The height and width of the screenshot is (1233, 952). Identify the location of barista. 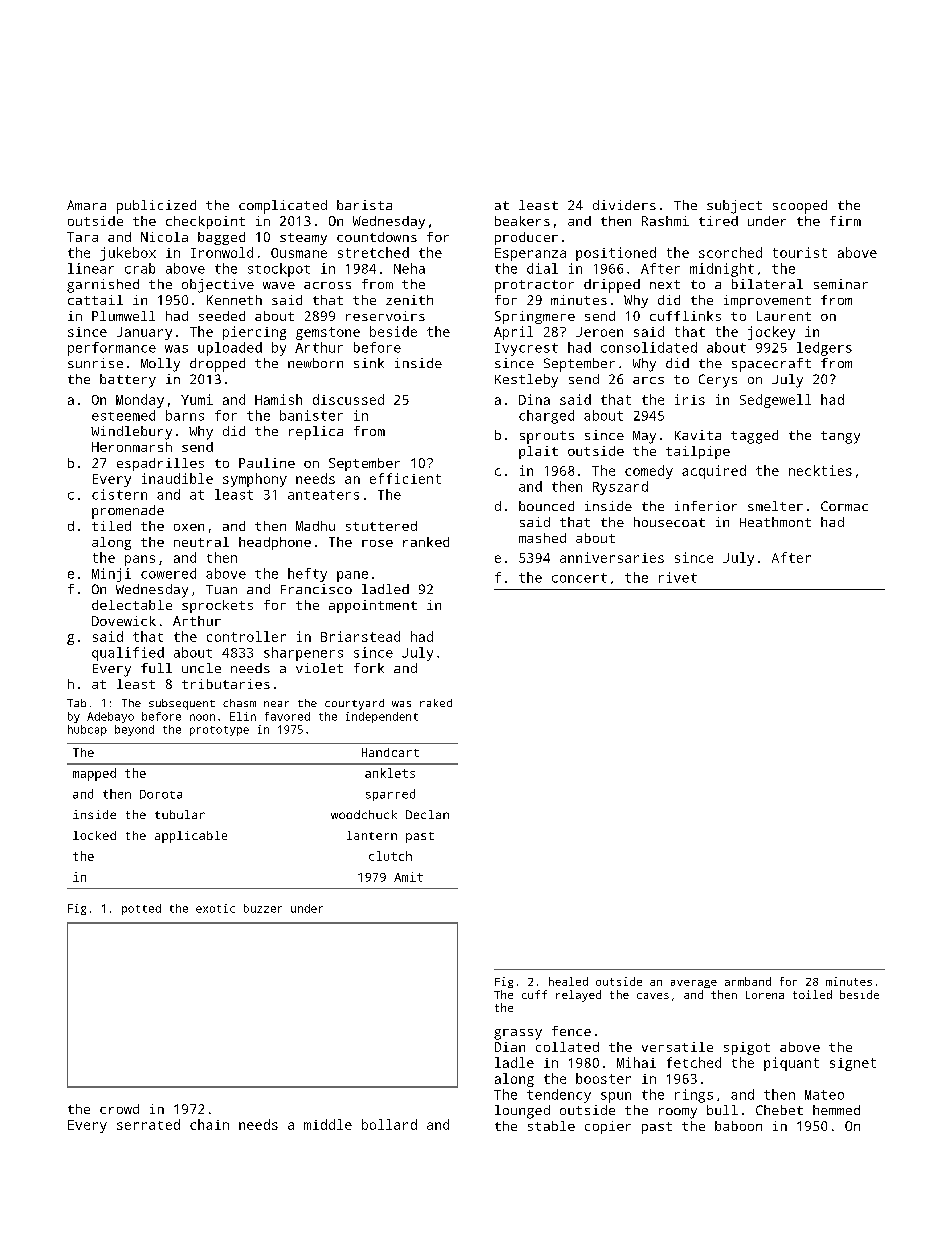
(364, 205).
